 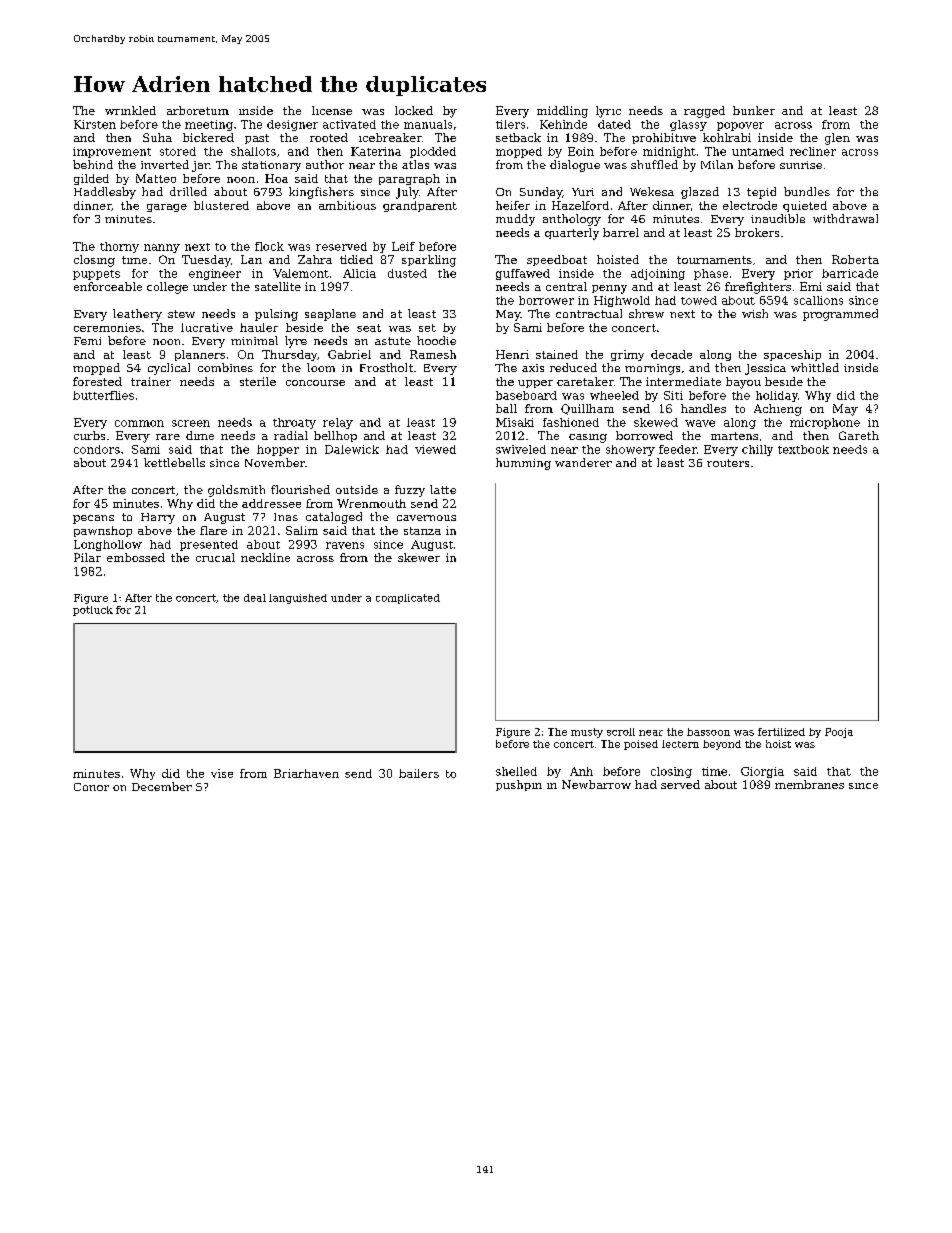 What do you see at coordinates (704, 112) in the screenshot?
I see `ragged` at bounding box center [704, 112].
